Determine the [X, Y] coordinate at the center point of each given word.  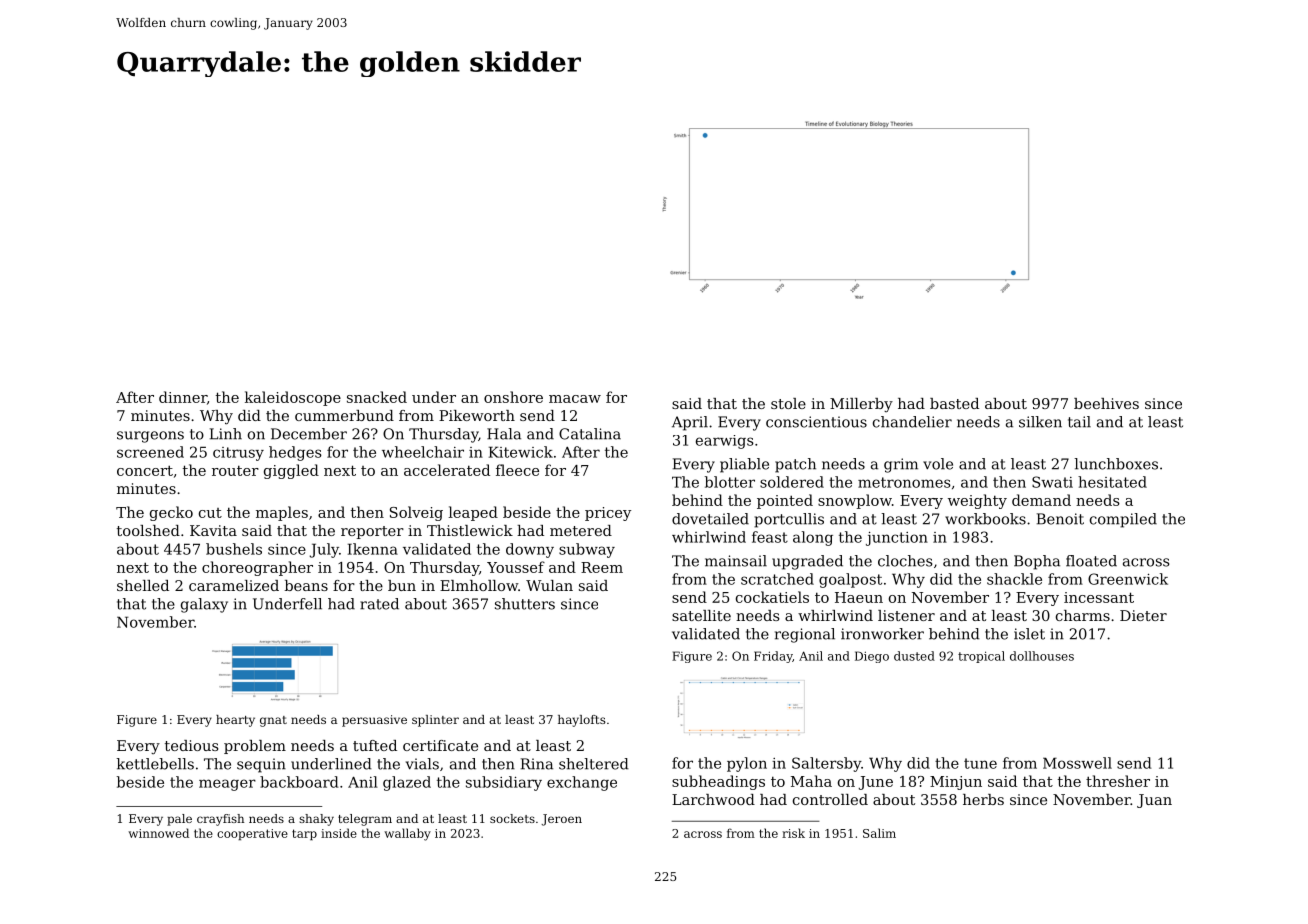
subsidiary [504, 783]
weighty [977, 501]
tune [980, 763]
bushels [234, 549]
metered [581, 530]
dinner [183, 397]
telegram [365, 820]
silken [1040, 422]
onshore [513, 397]
